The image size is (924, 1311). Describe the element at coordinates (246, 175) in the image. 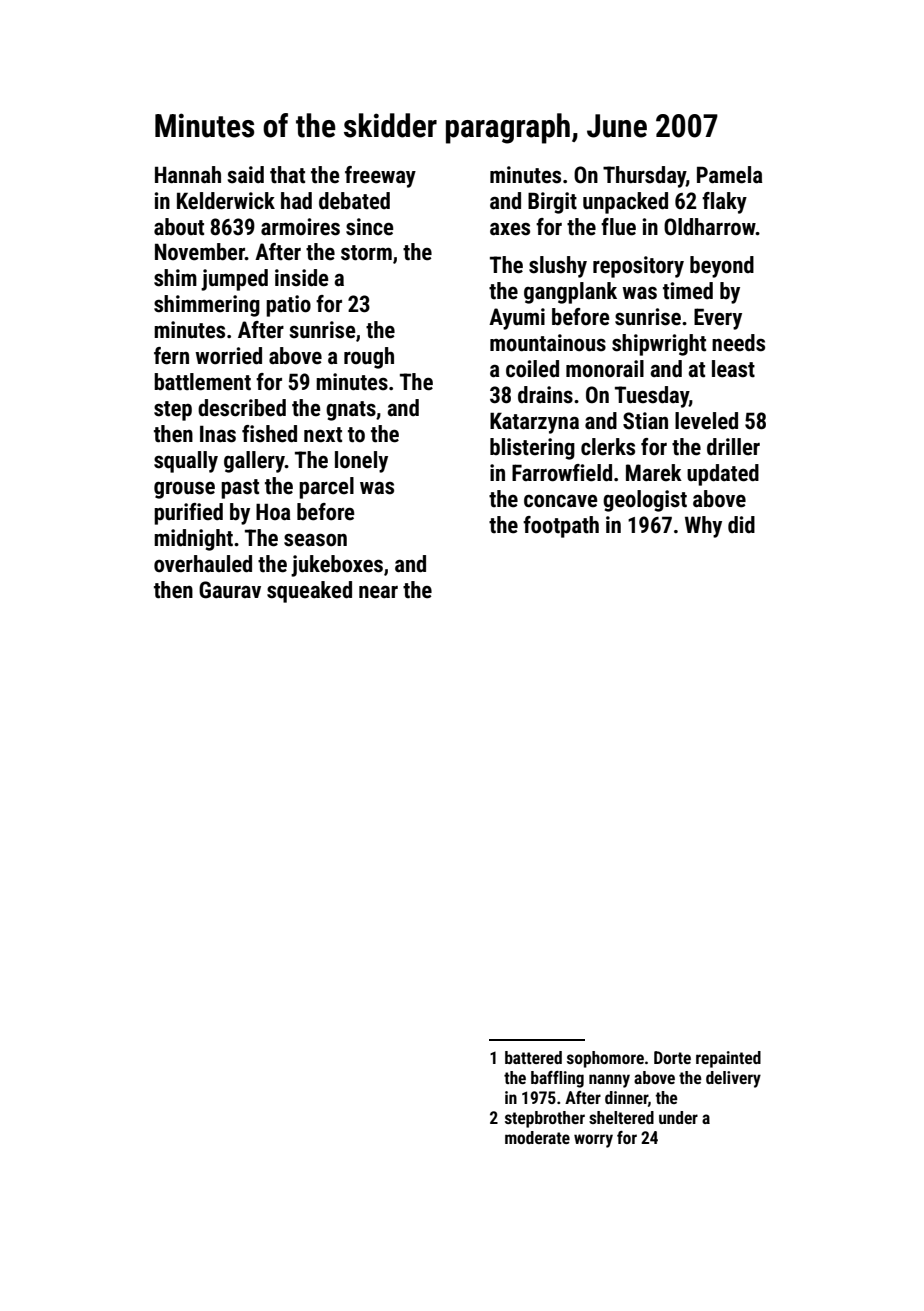

I see `said` at that location.
